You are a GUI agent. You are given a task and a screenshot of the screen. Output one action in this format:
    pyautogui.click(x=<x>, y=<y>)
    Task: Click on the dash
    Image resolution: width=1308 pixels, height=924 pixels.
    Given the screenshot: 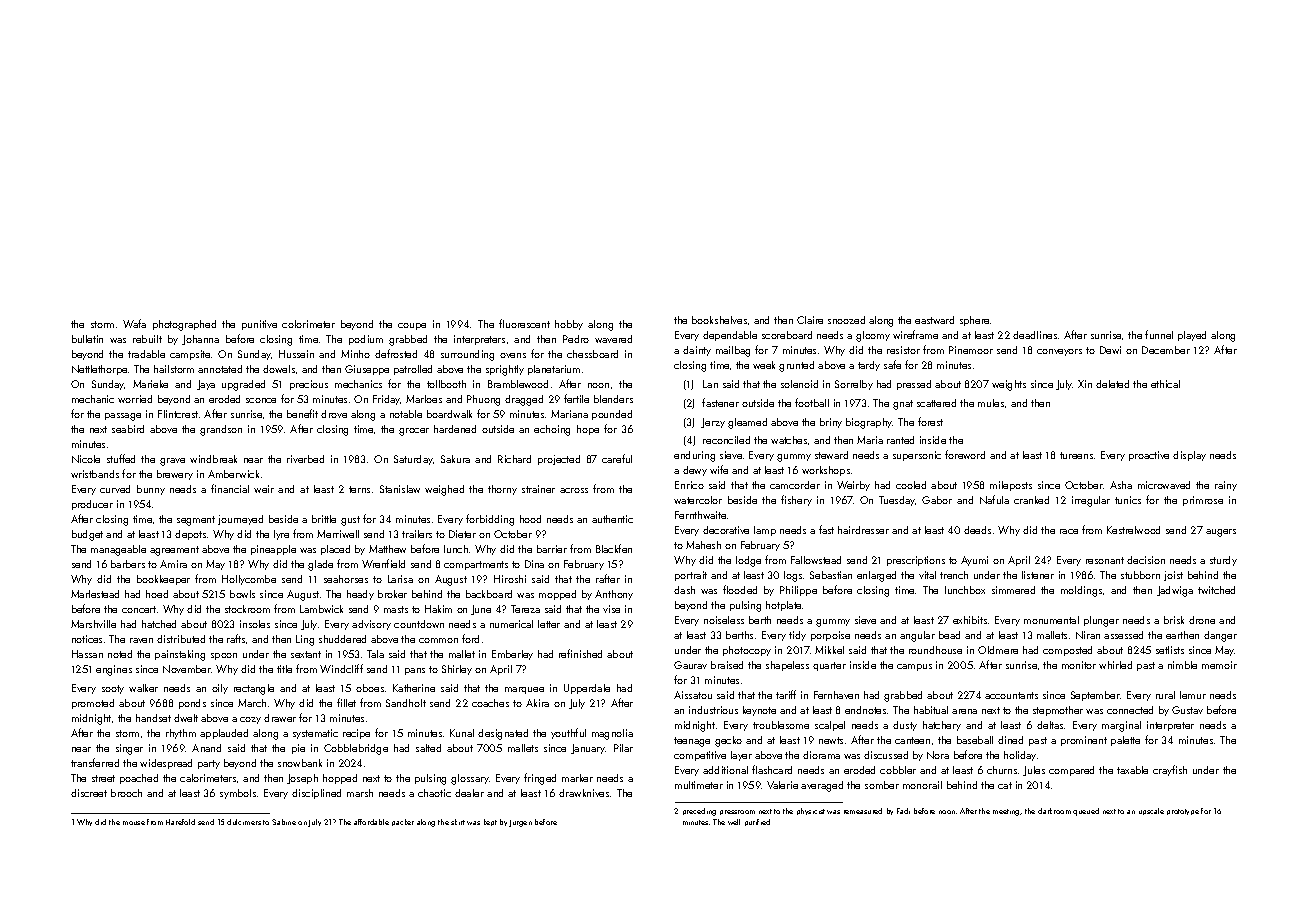 What is the action you would take?
    pyautogui.click(x=684, y=590)
